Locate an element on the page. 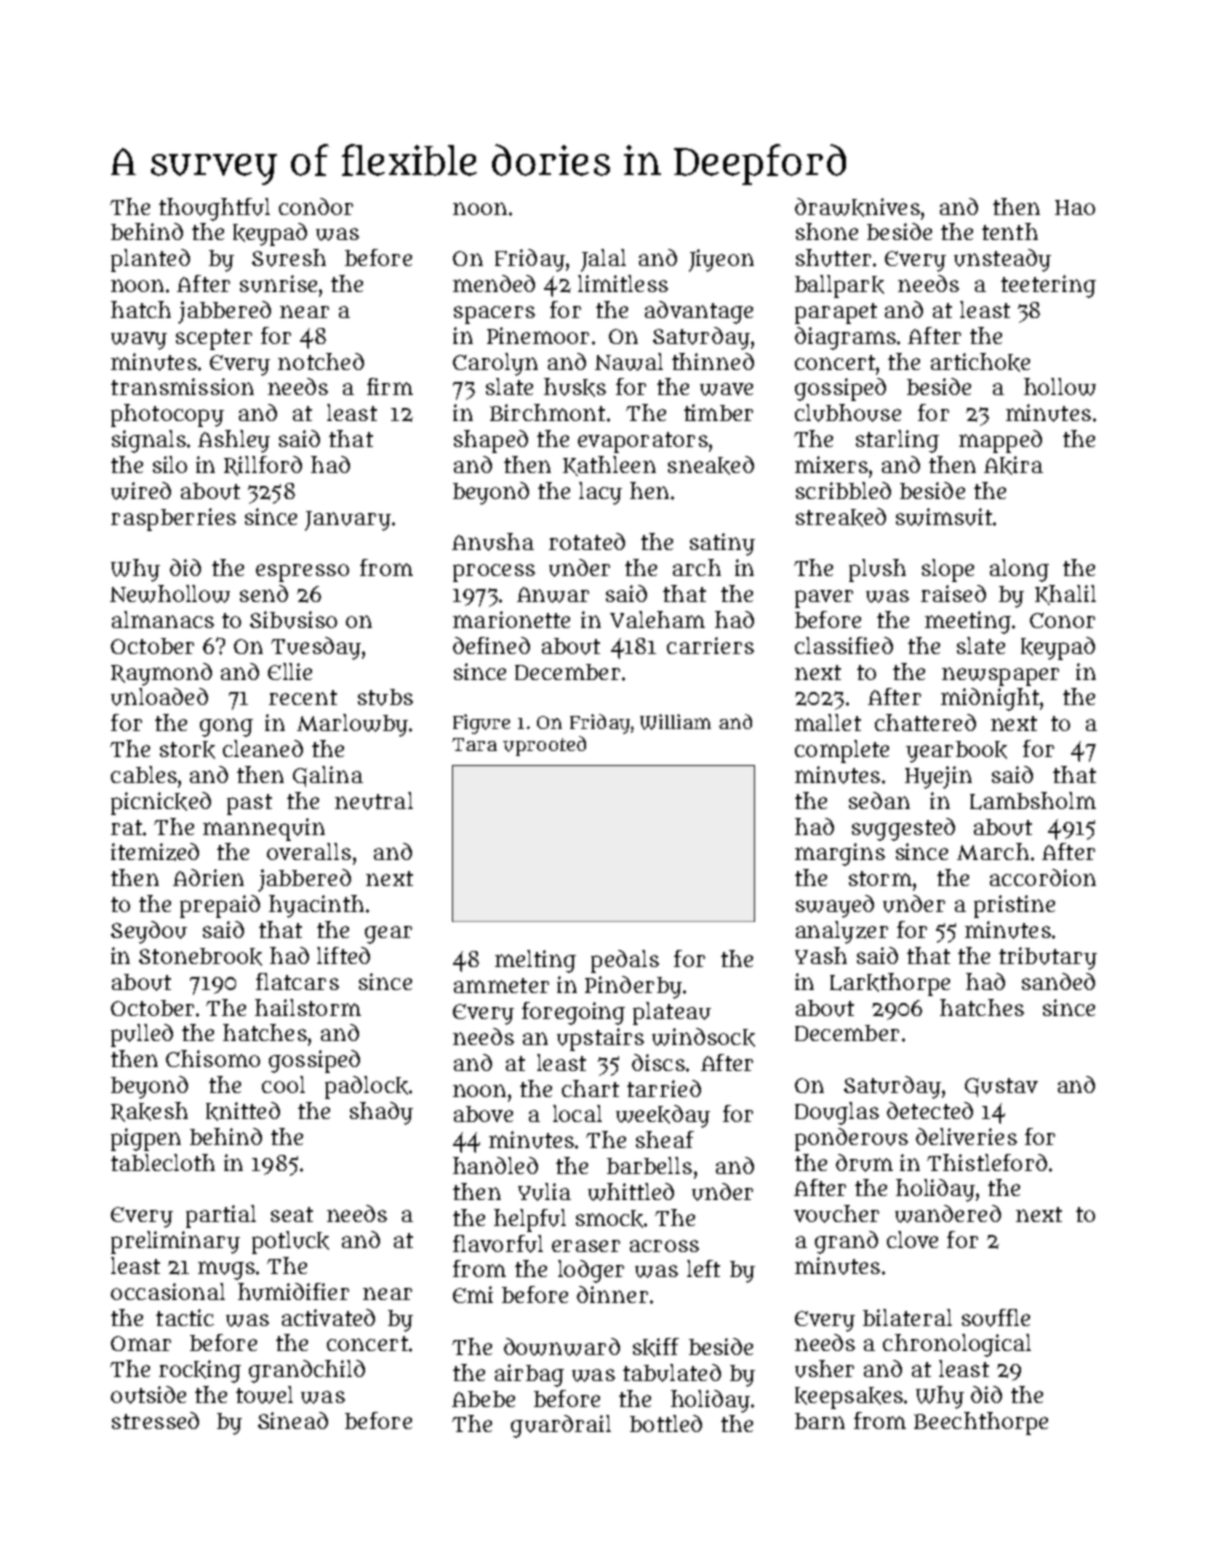 This image has width=1207, height=1562. Jalal is located at coordinates (603, 260).
